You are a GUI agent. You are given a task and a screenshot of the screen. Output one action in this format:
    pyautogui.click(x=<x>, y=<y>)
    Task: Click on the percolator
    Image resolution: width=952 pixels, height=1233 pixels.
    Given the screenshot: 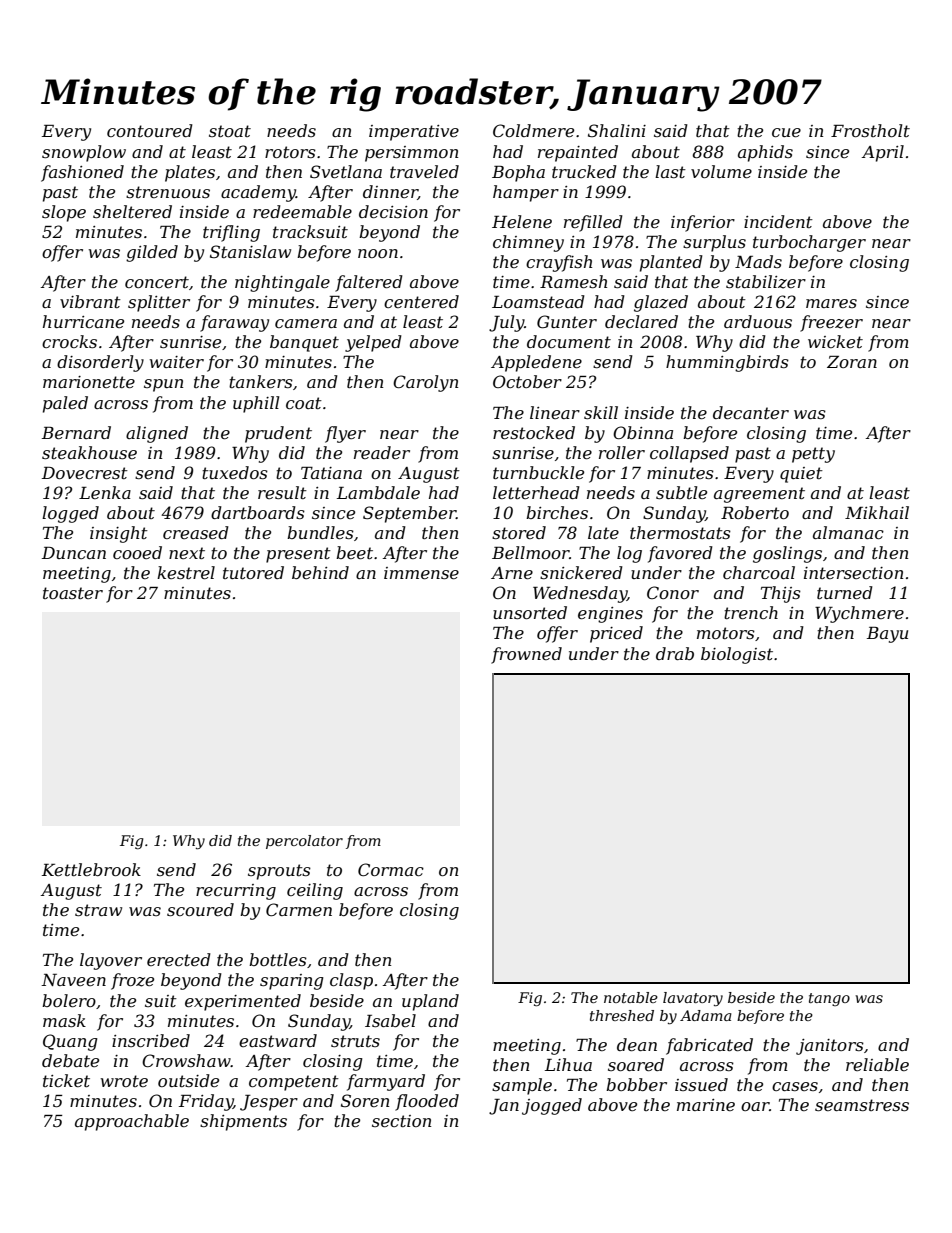 What is the action you would take?
    pyautogui.click(x=304, y=842)
